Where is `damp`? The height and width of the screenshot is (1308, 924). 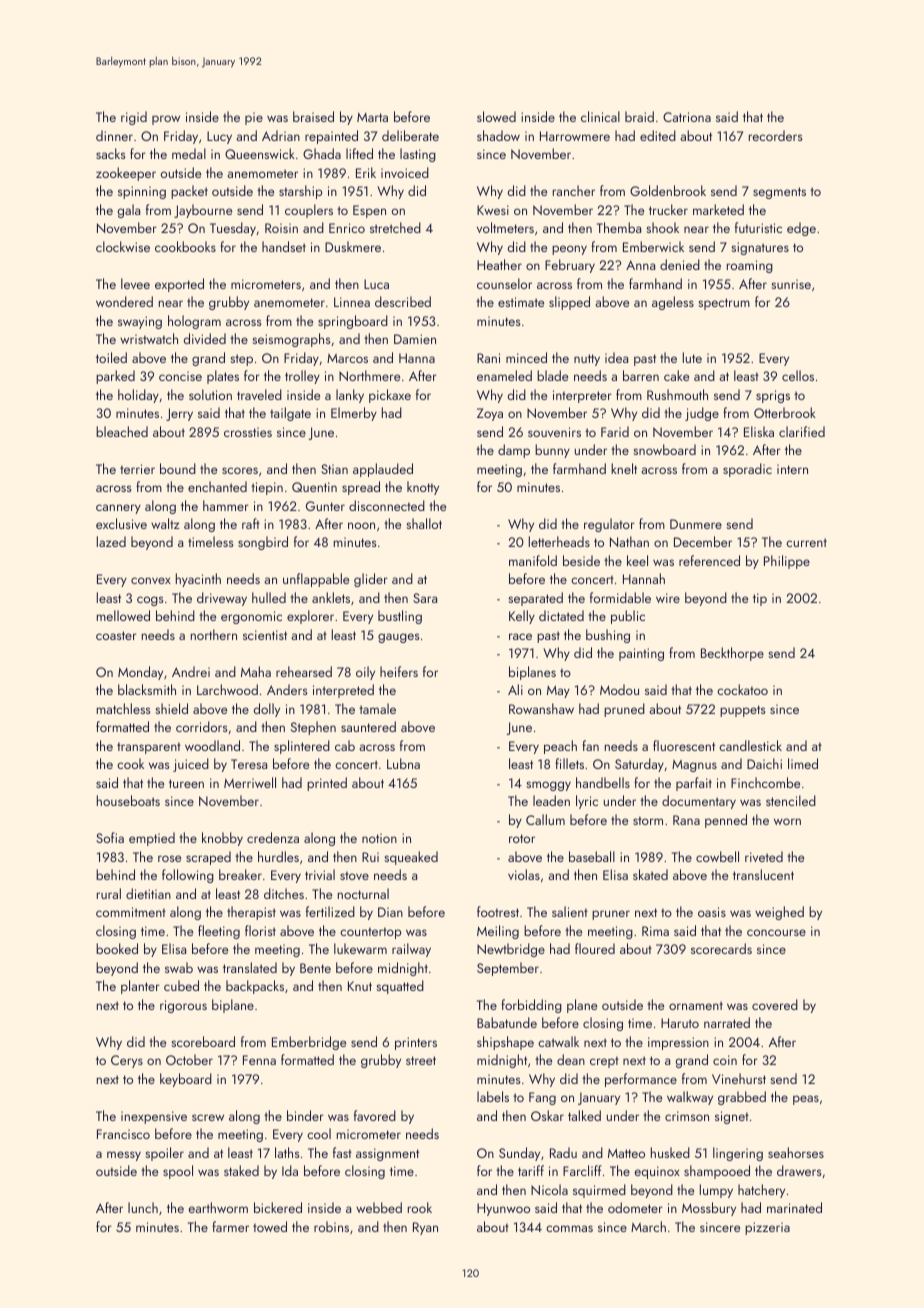 damp is located at coordinates (514, 451).
